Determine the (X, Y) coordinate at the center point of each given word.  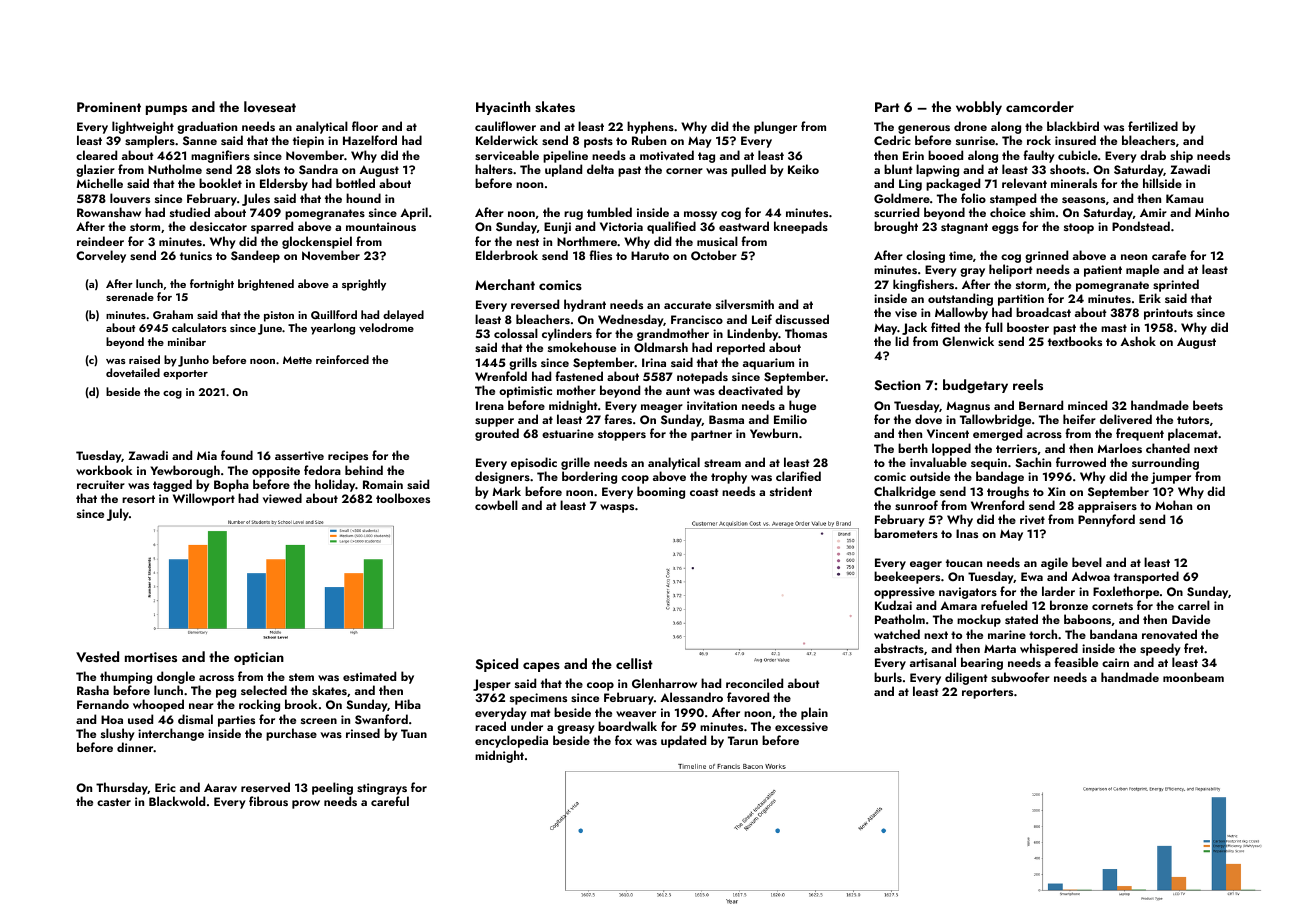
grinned (1046, 256)
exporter (185, 375)
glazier (95, 170)
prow (306, 804)
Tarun (743, 740)
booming (661, 492)
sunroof (916, 505)
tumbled (609, 212)
